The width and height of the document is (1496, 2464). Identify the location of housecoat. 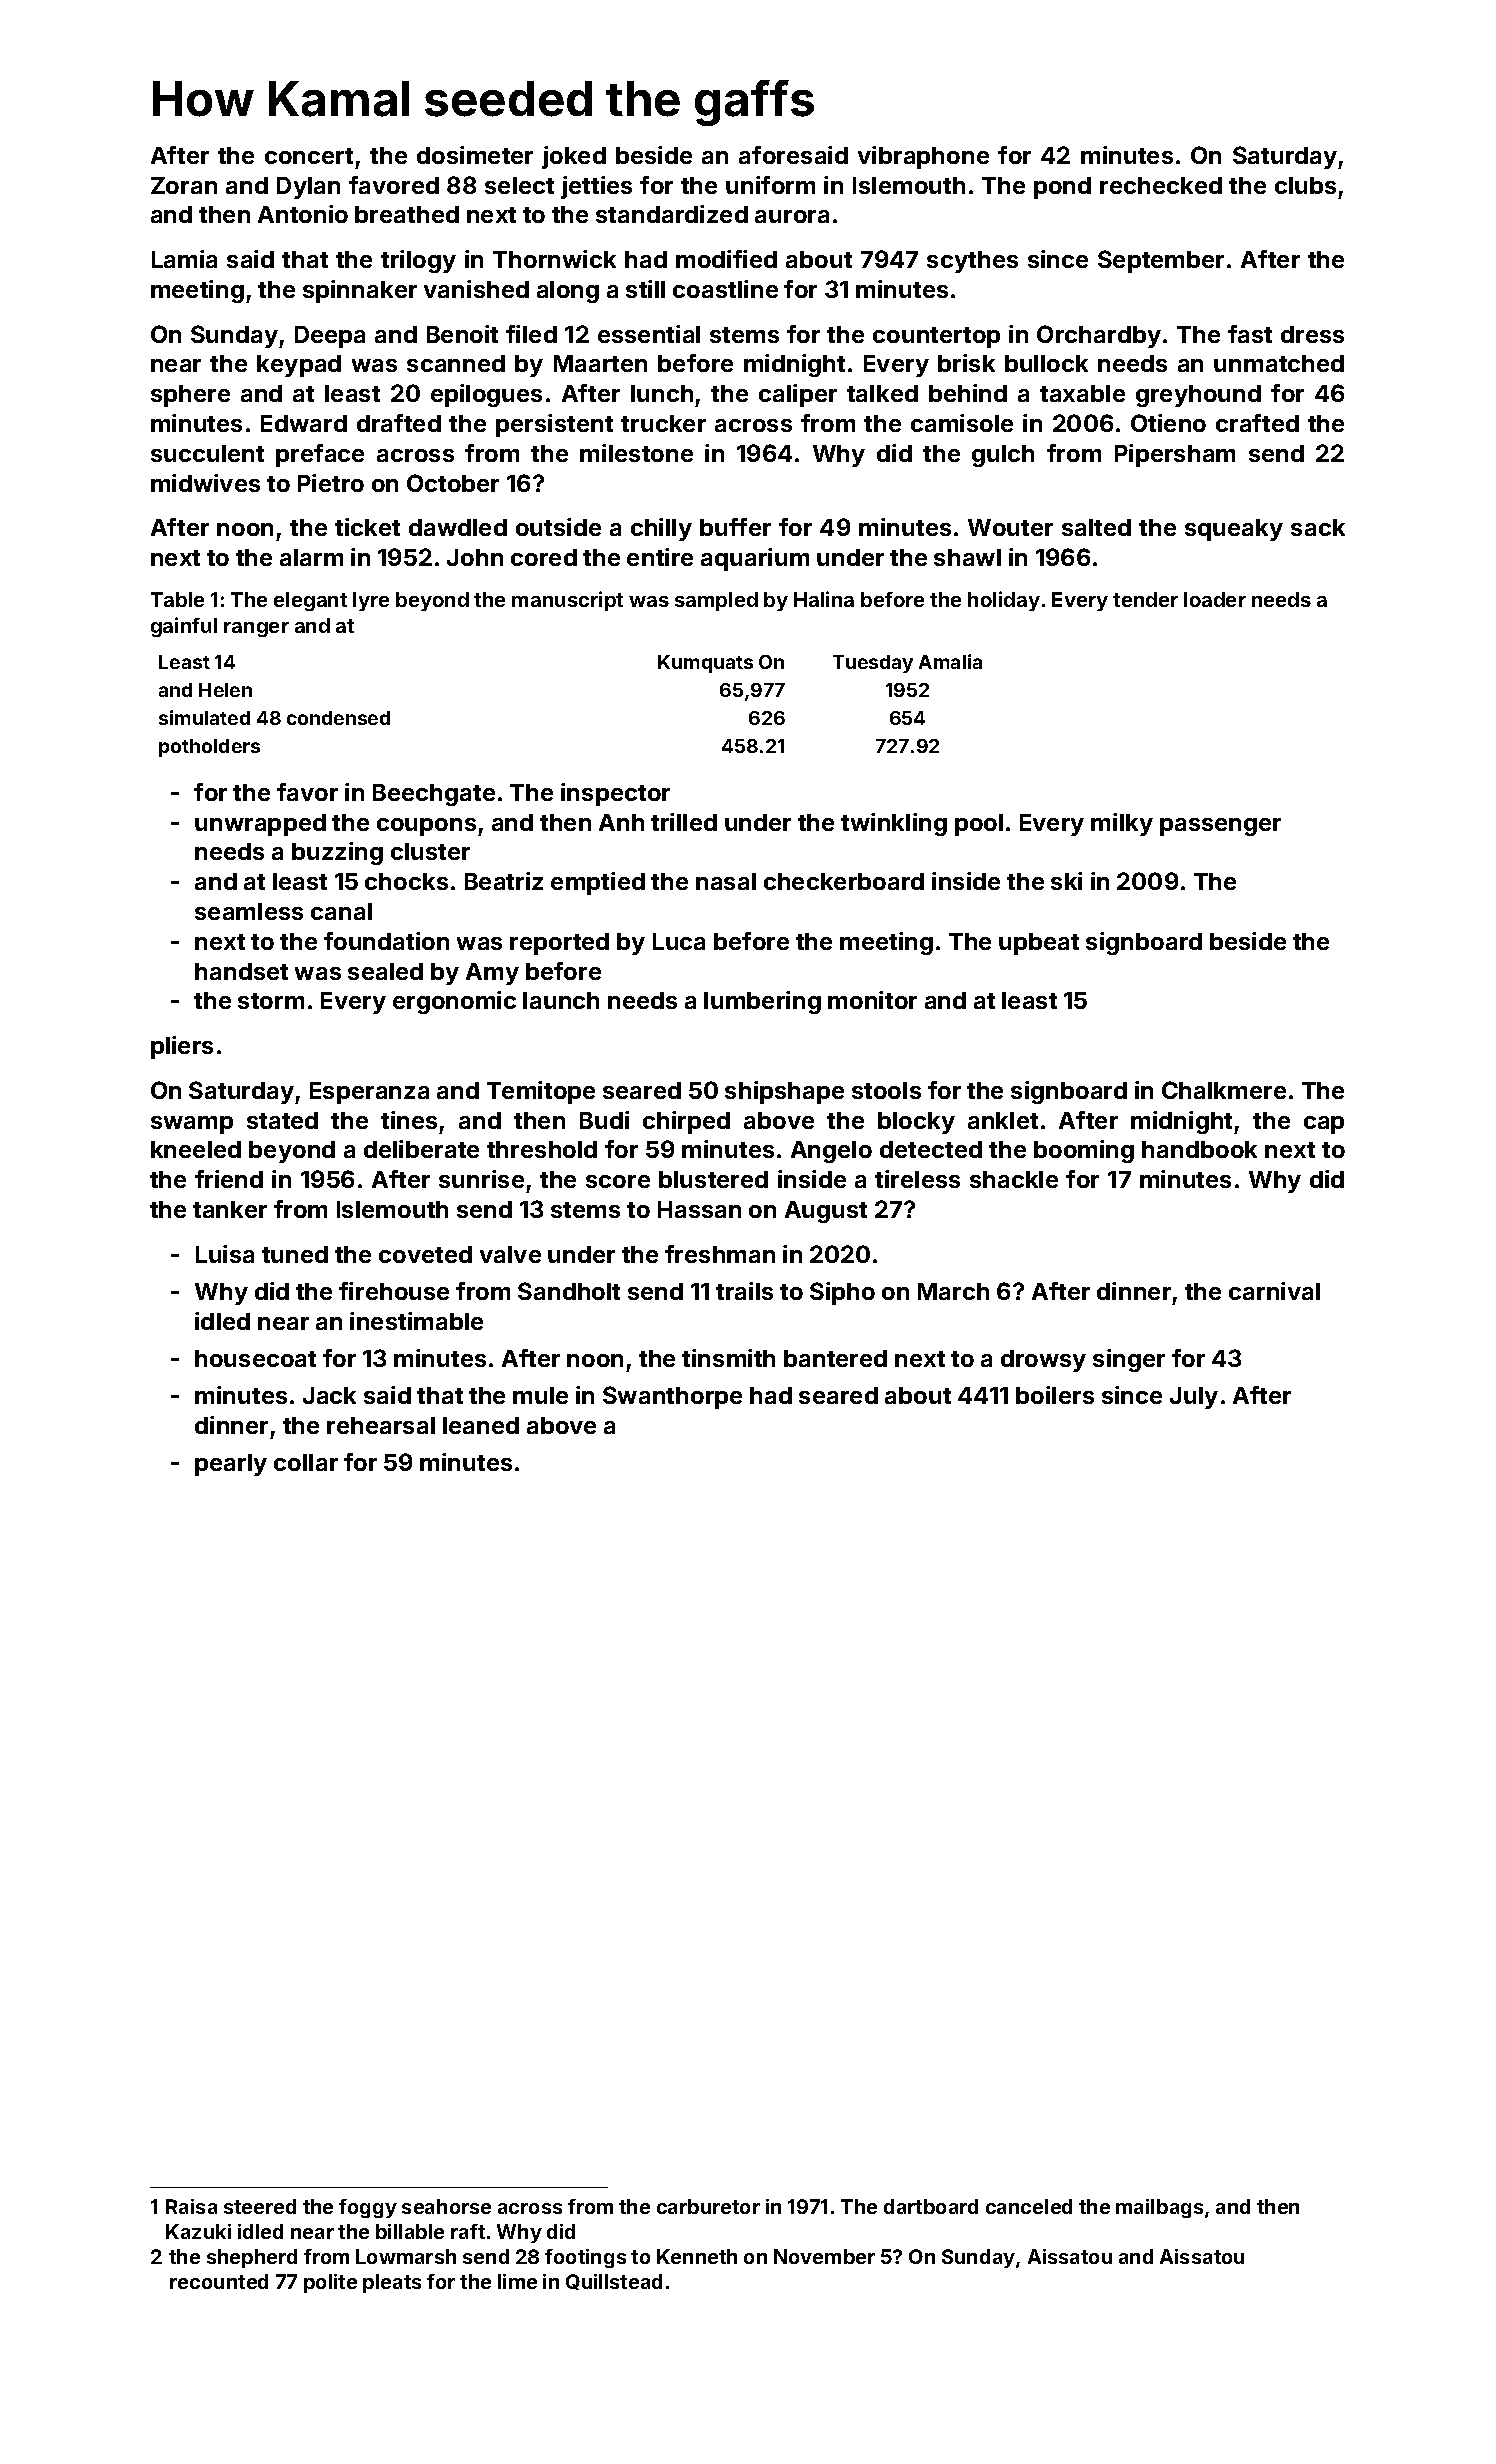
(255, 1358).
